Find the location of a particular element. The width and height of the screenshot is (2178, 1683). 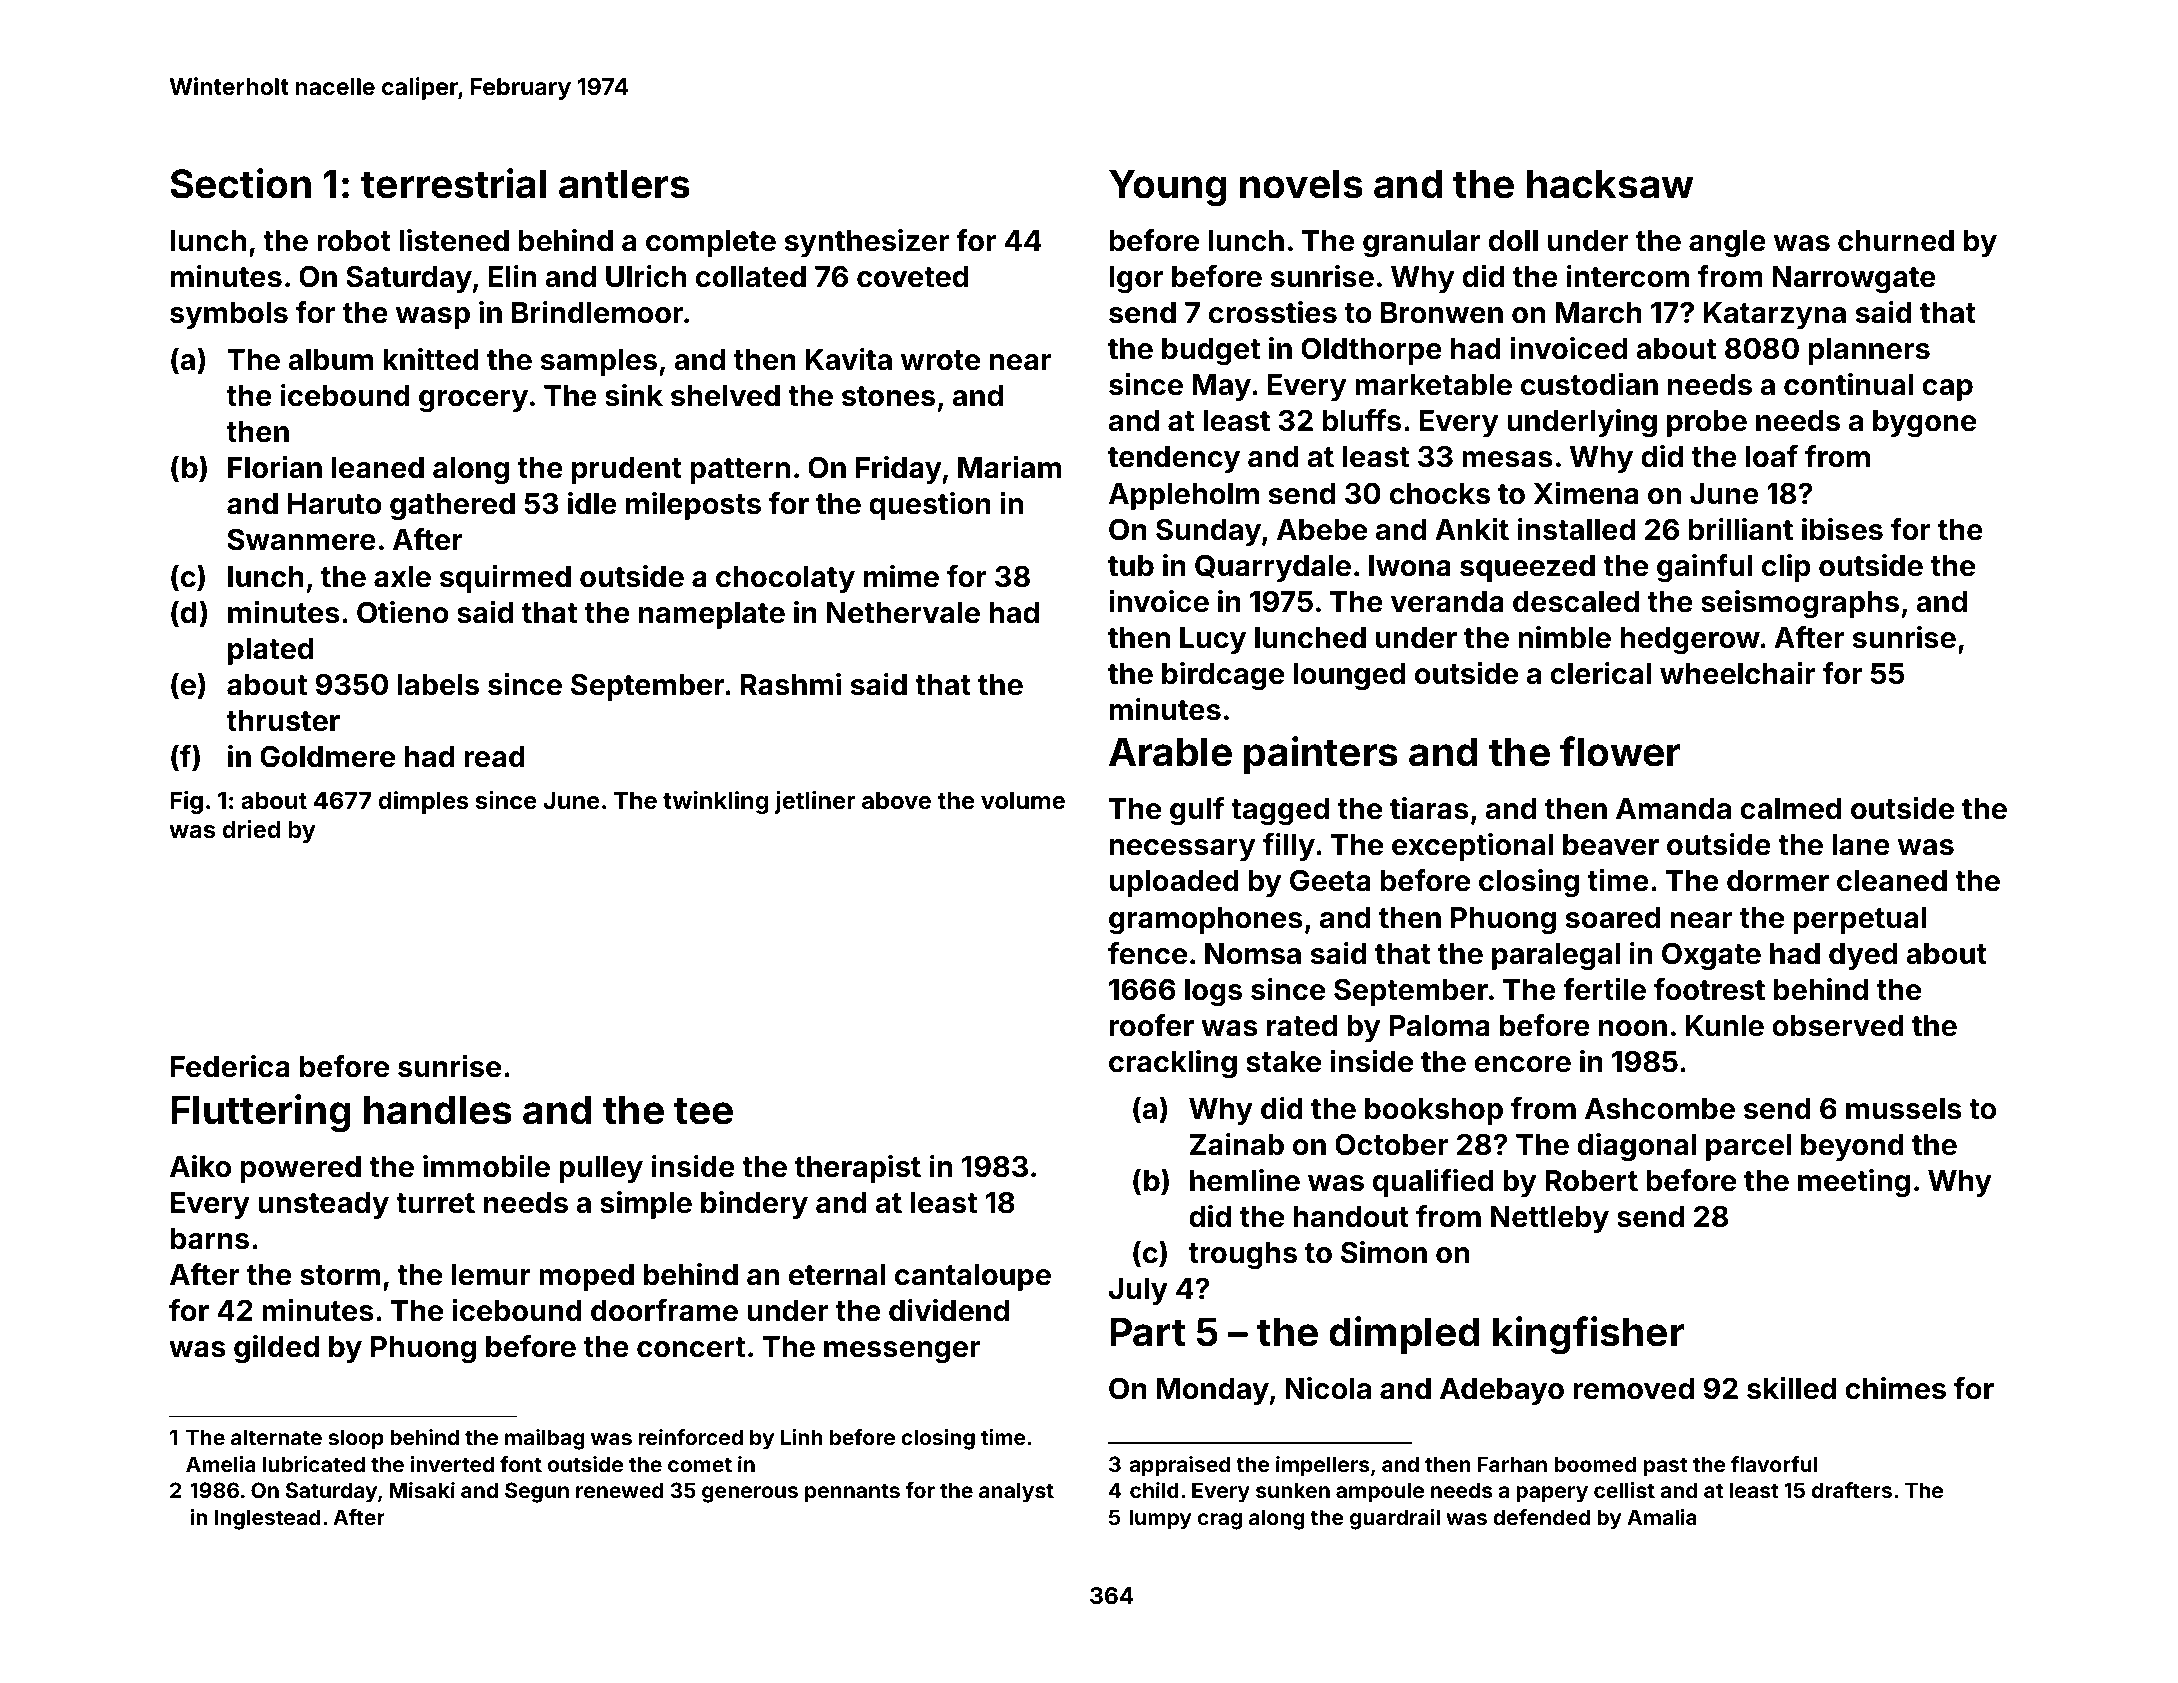

wheelchair is located at coordinates (1737, 673).
